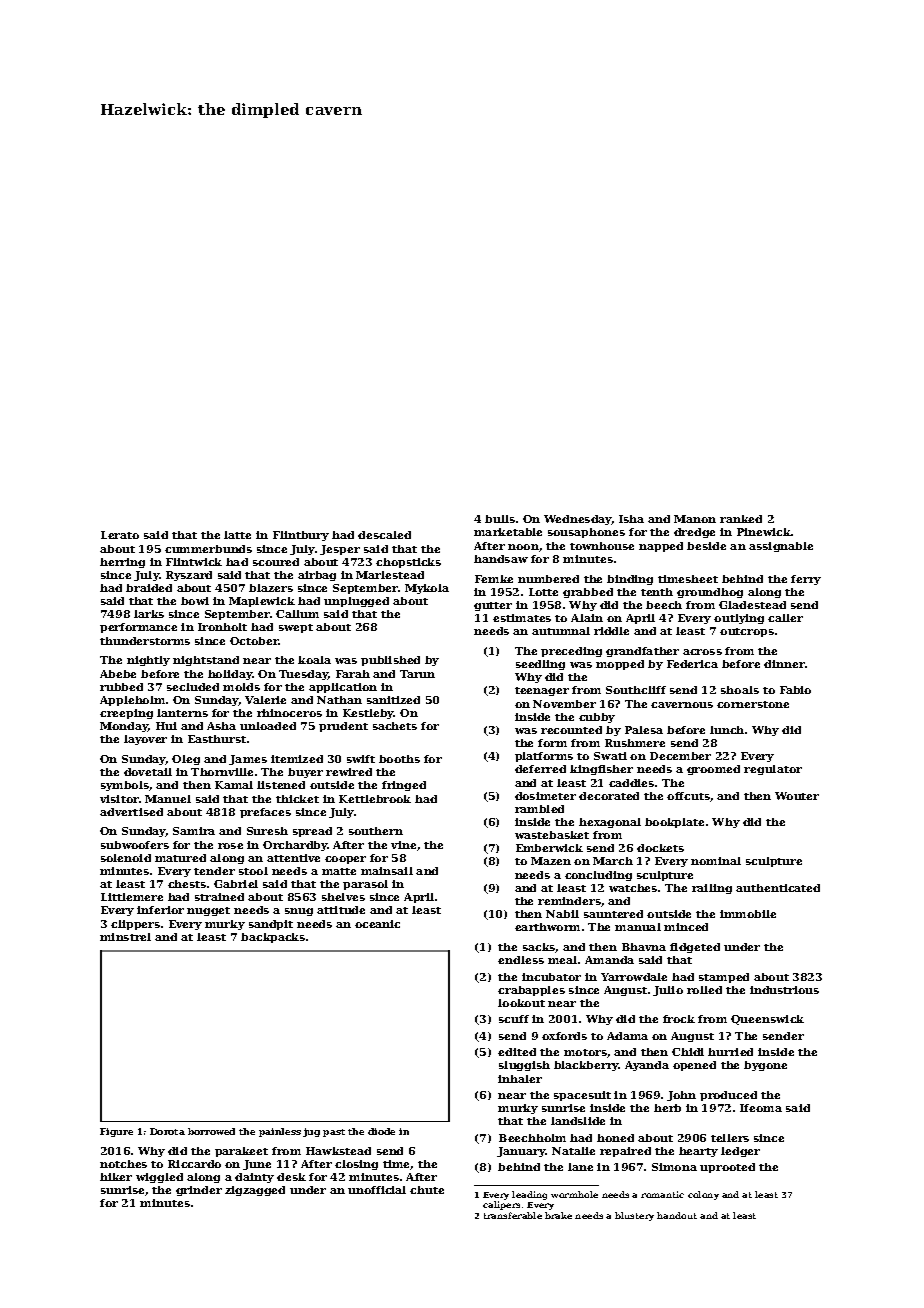 The image size is (924, 1308). Describe the element at coordinates (806, 580) in the document. I see `ferry` at that location.
